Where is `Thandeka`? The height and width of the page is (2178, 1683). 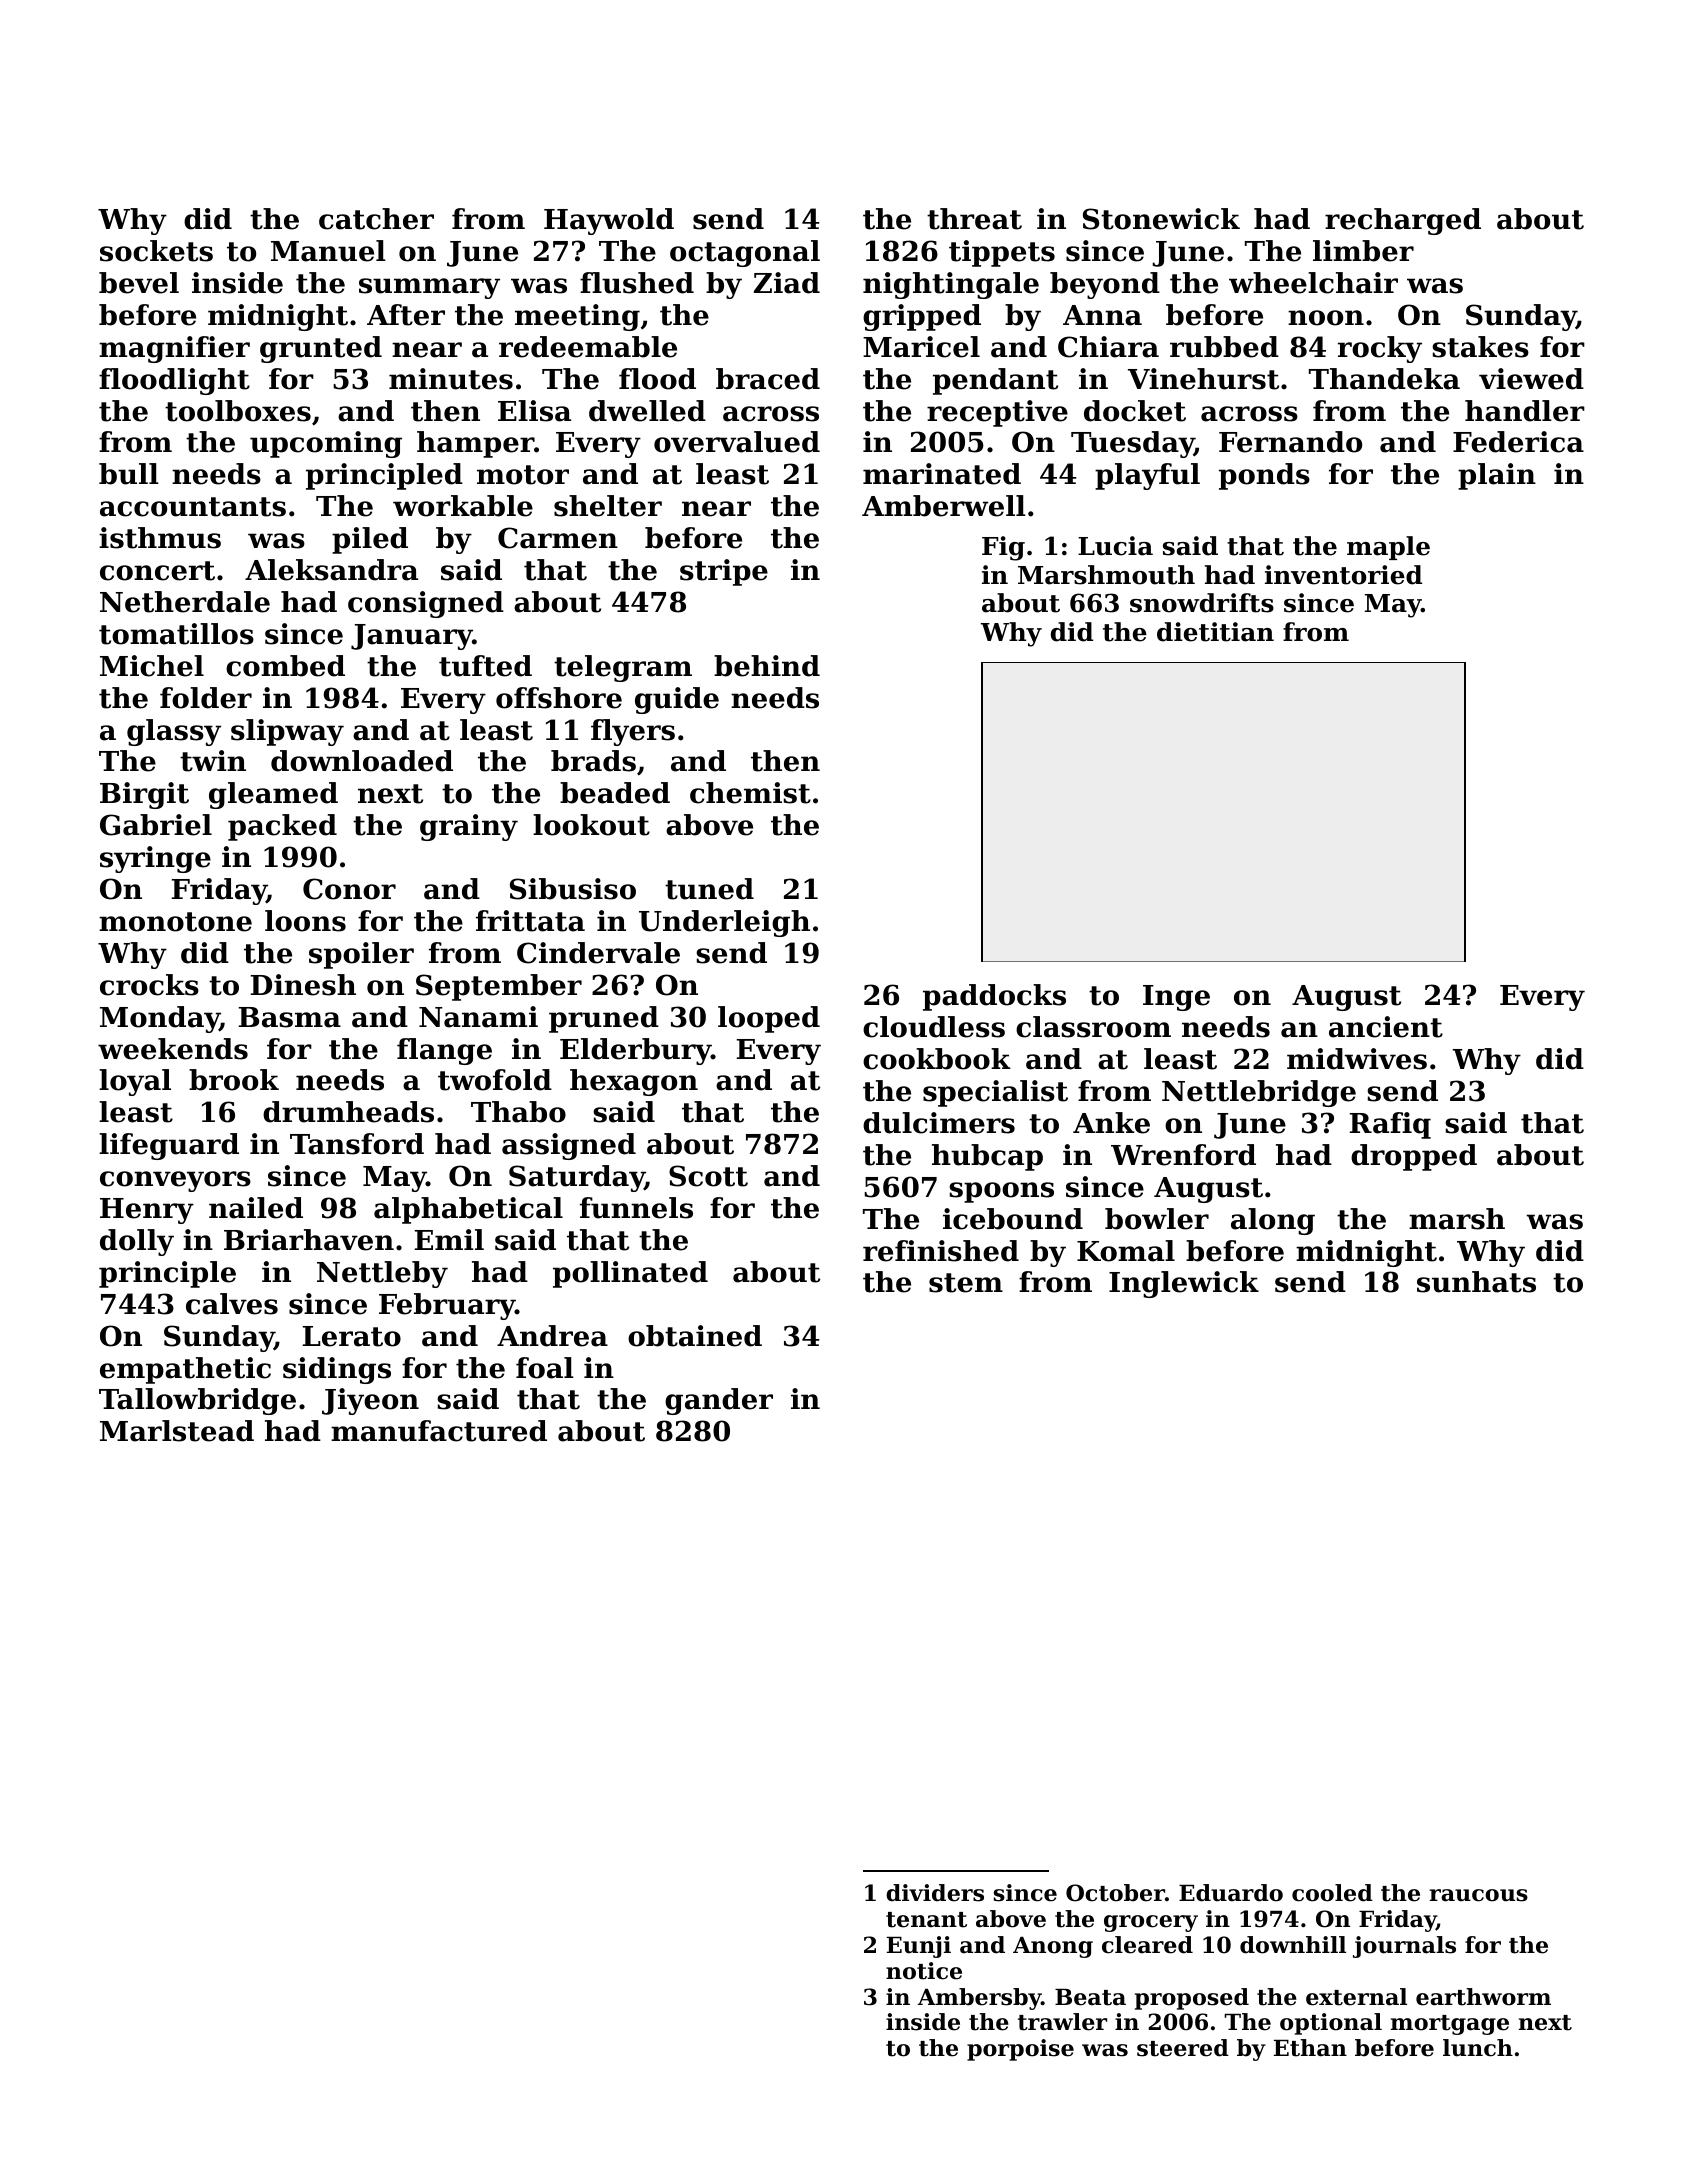
Thandeka is located at coordinates (1384, 379).
